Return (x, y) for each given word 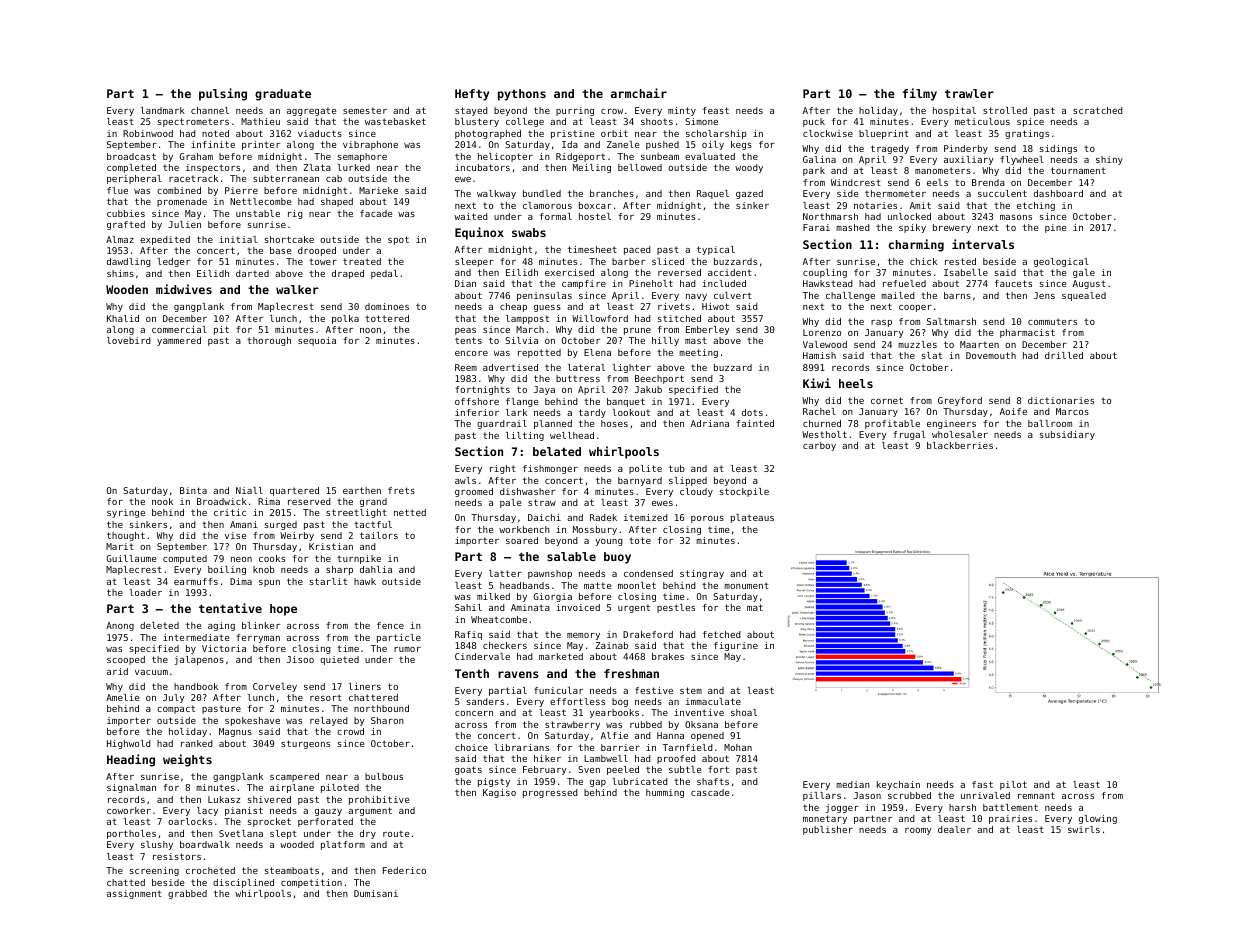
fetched (722, 634)
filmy (920, 94)
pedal (384, 274)
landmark (163, 110)
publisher (828, 830)
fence (390, 625)
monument (746, 585)
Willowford (600, 318)
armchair (639, 93)
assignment (134, 894)
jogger (842, 808)
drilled (1064, 355)
